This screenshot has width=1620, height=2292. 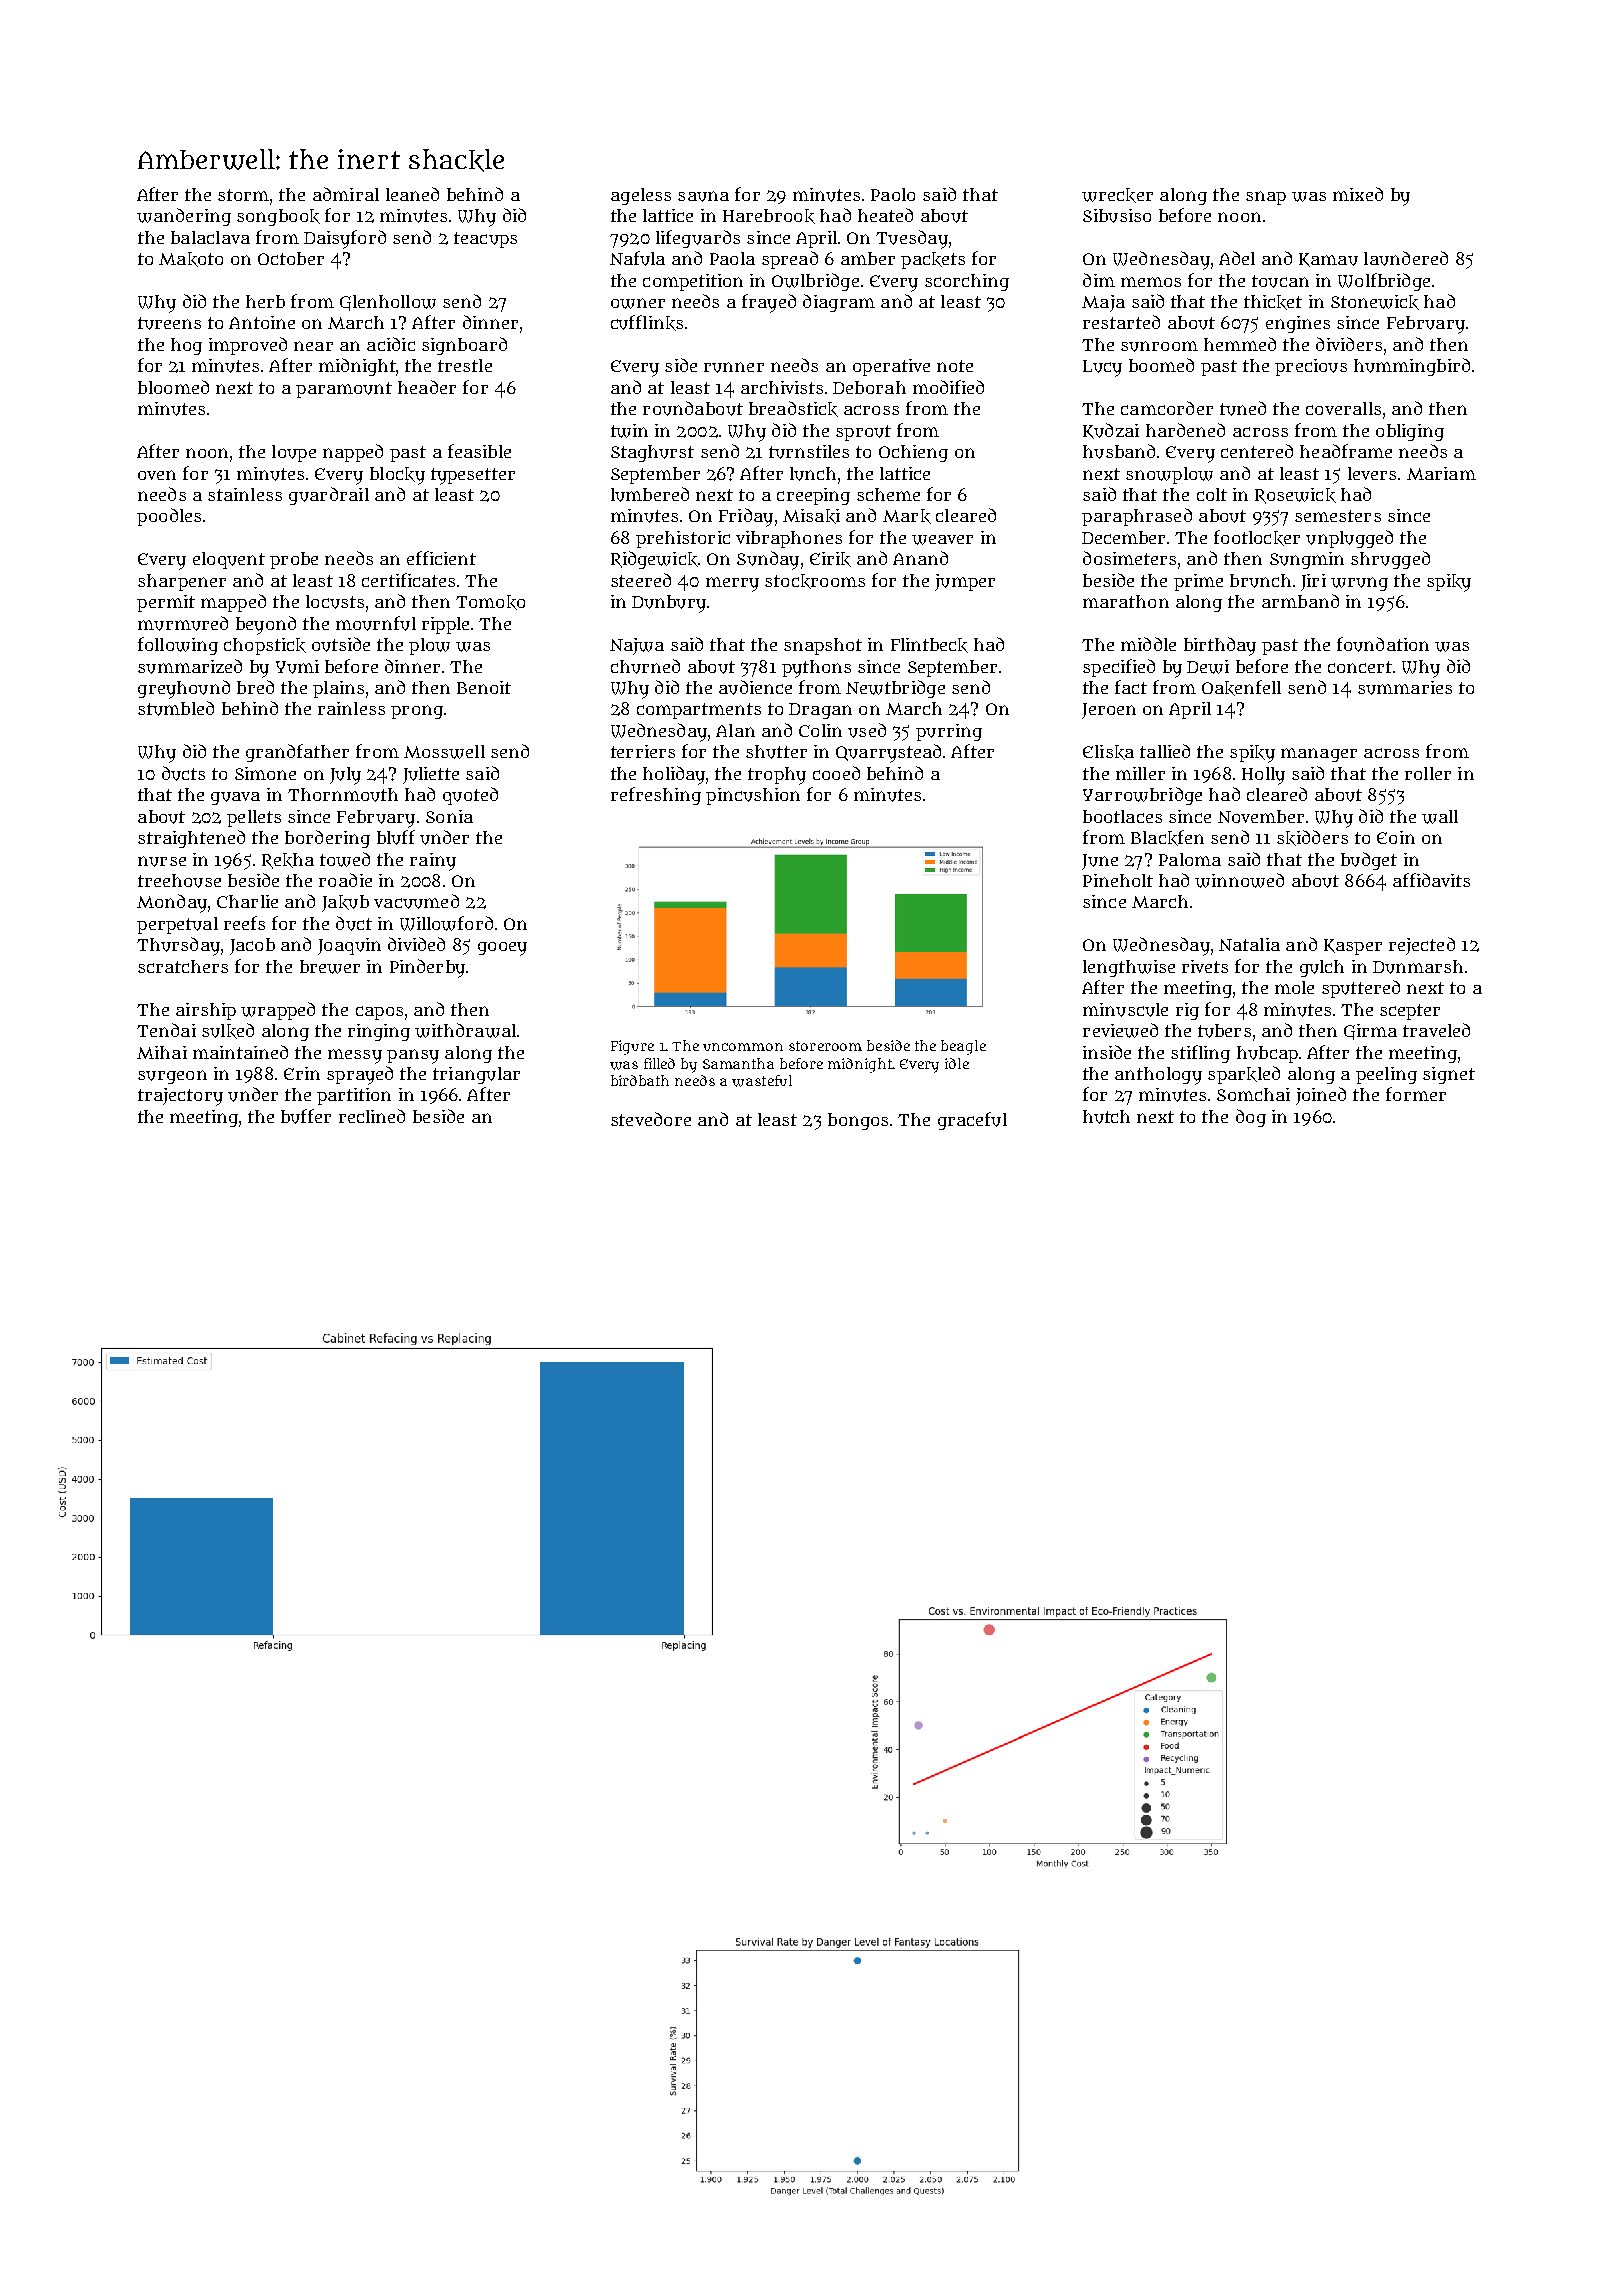 I want to click on leaned, so click(x=412, y=194).
